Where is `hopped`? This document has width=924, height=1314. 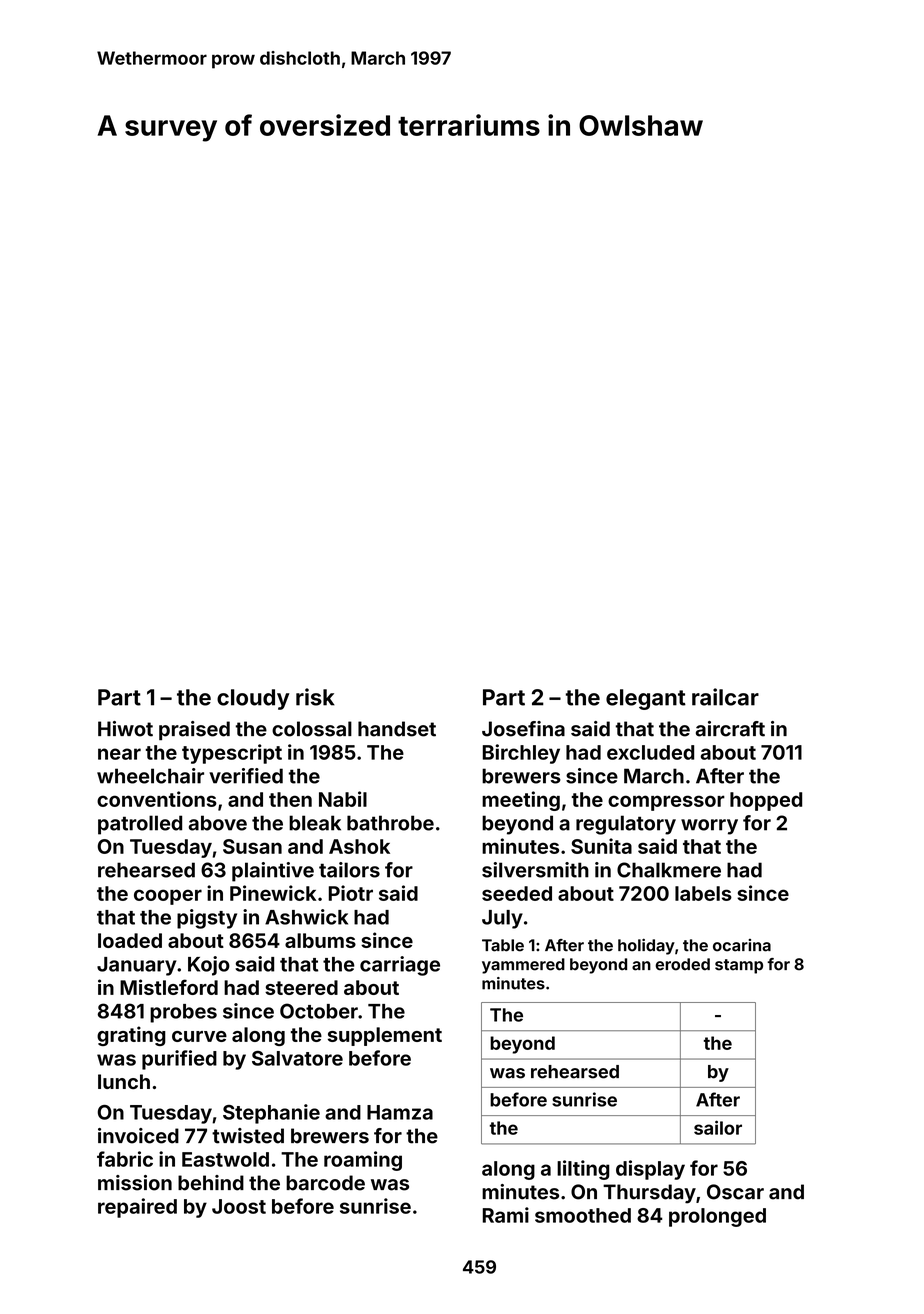 hopped is located at coordinates (766, 801).
